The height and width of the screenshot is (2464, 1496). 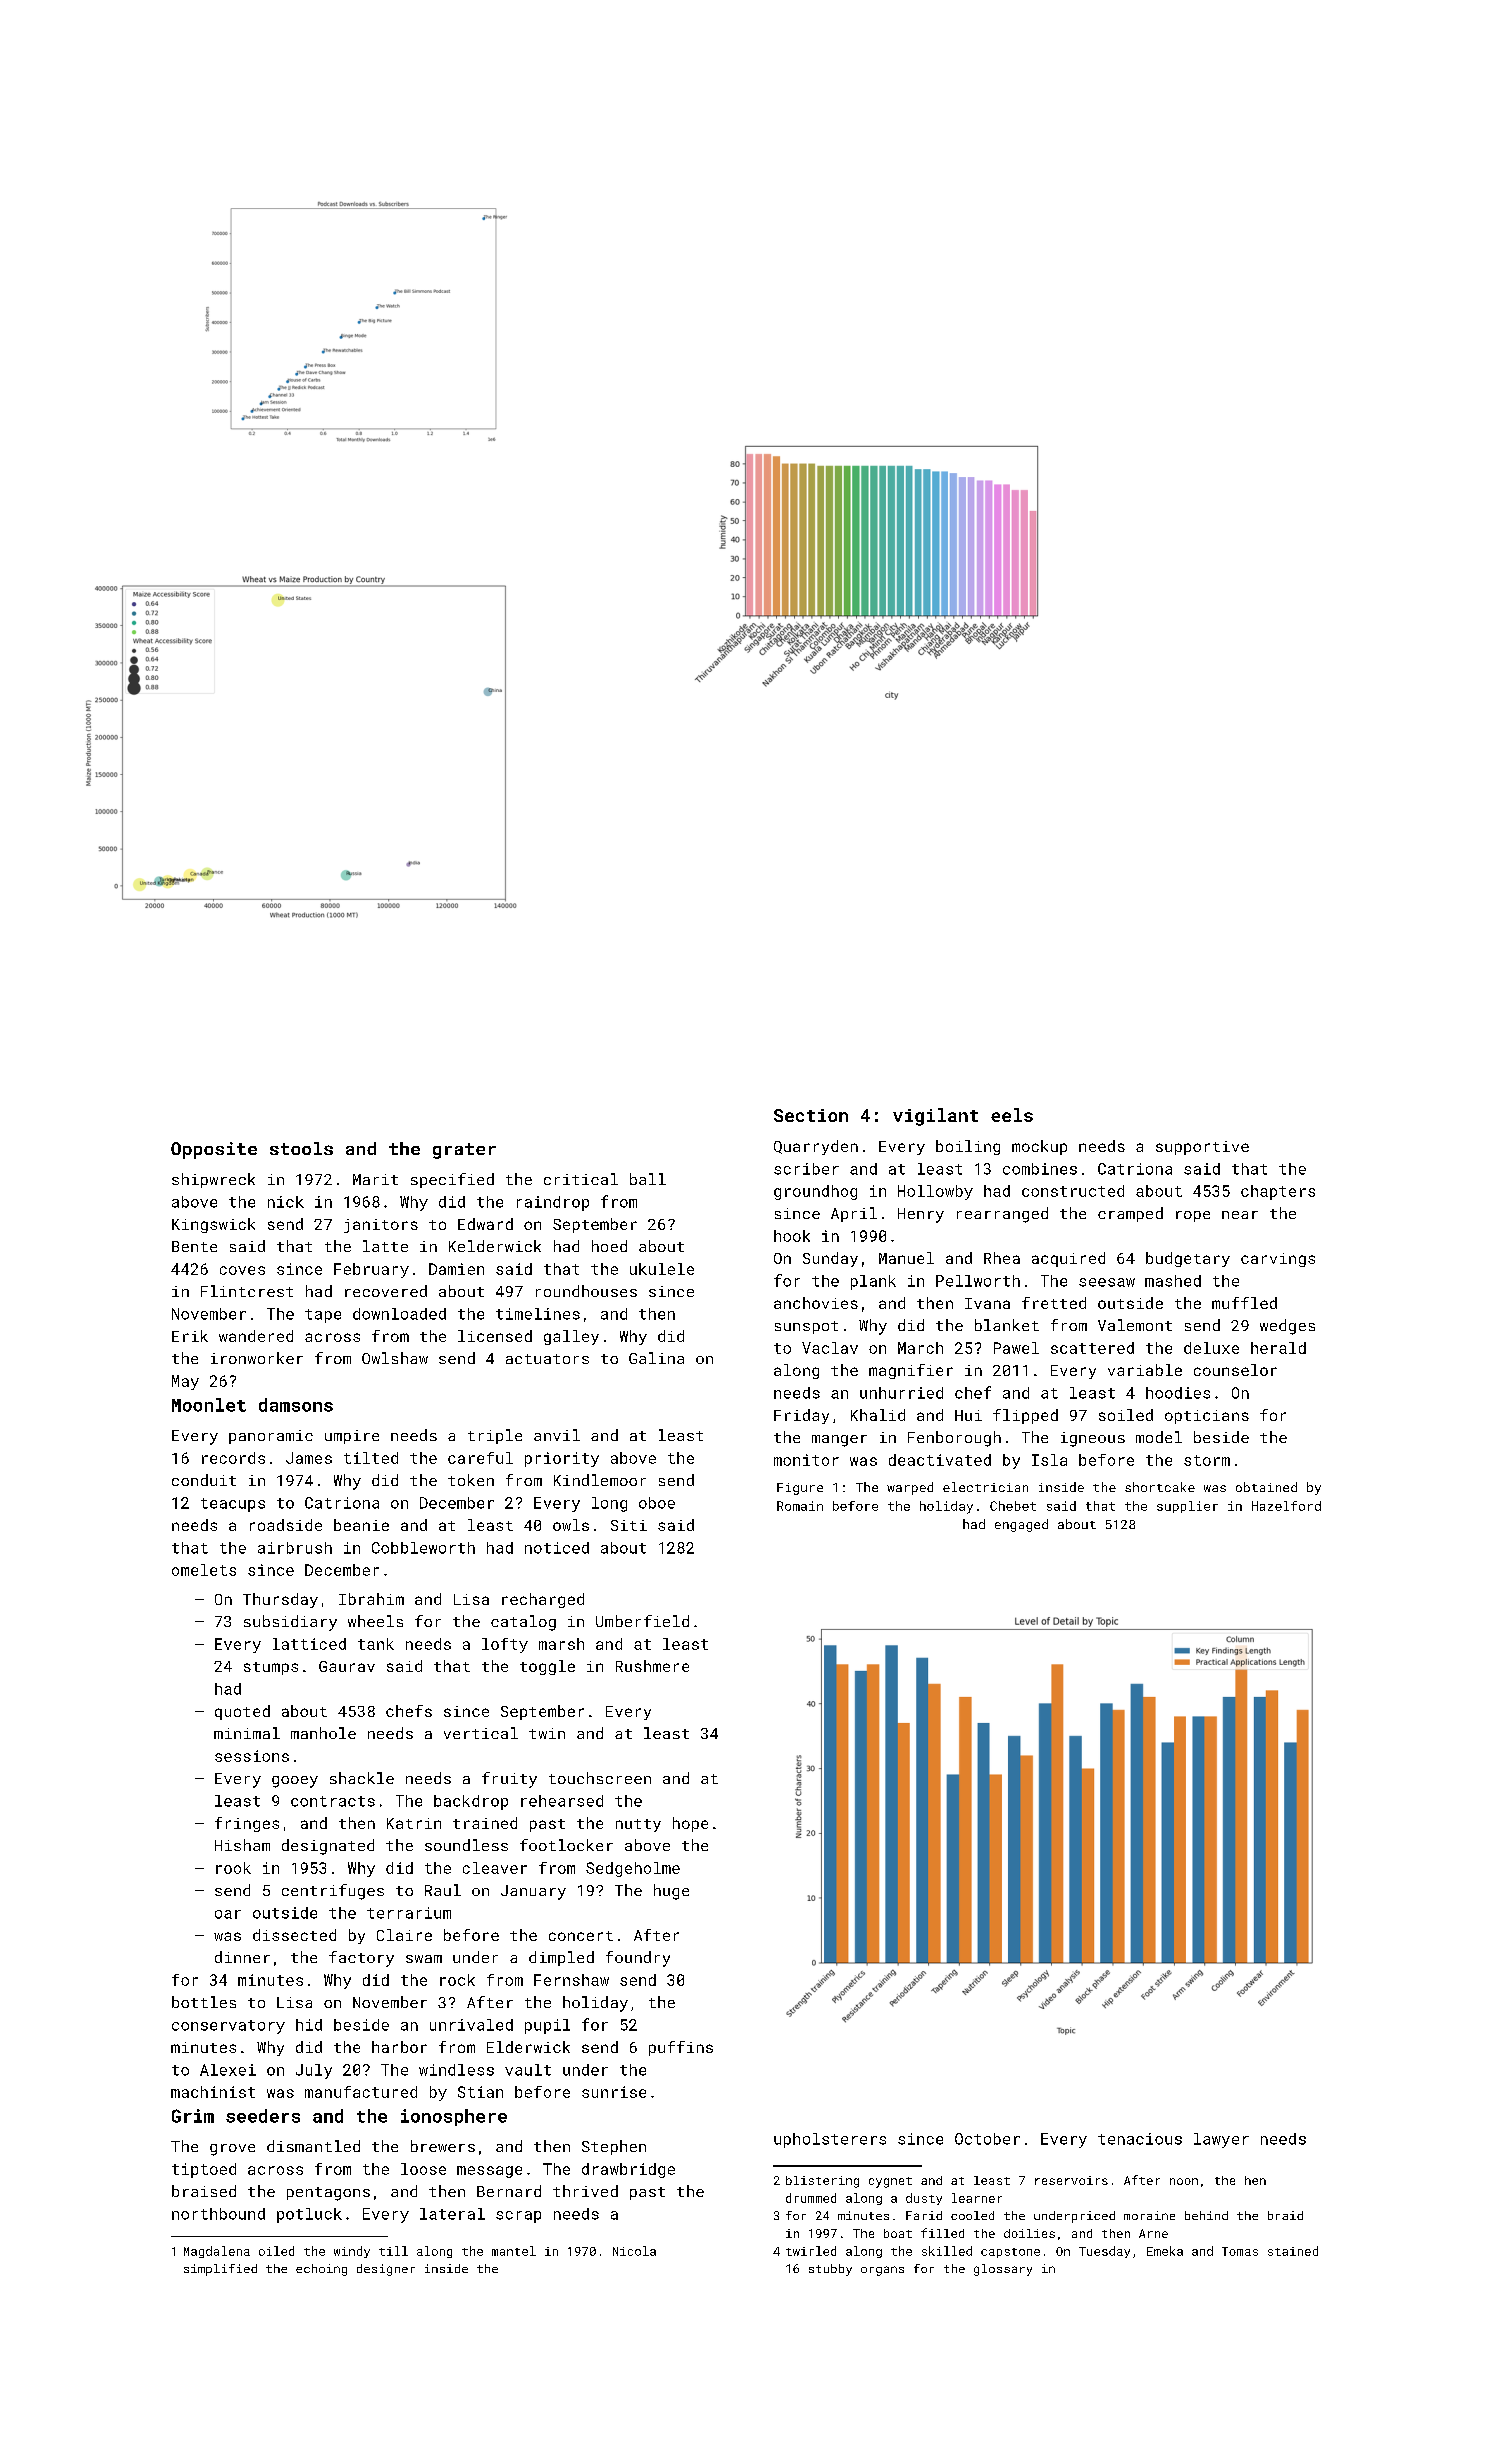 What do you see at coordinates (656, 1358) in the screenshot?
I see `Galina` at bounding box center [656, 1358].
